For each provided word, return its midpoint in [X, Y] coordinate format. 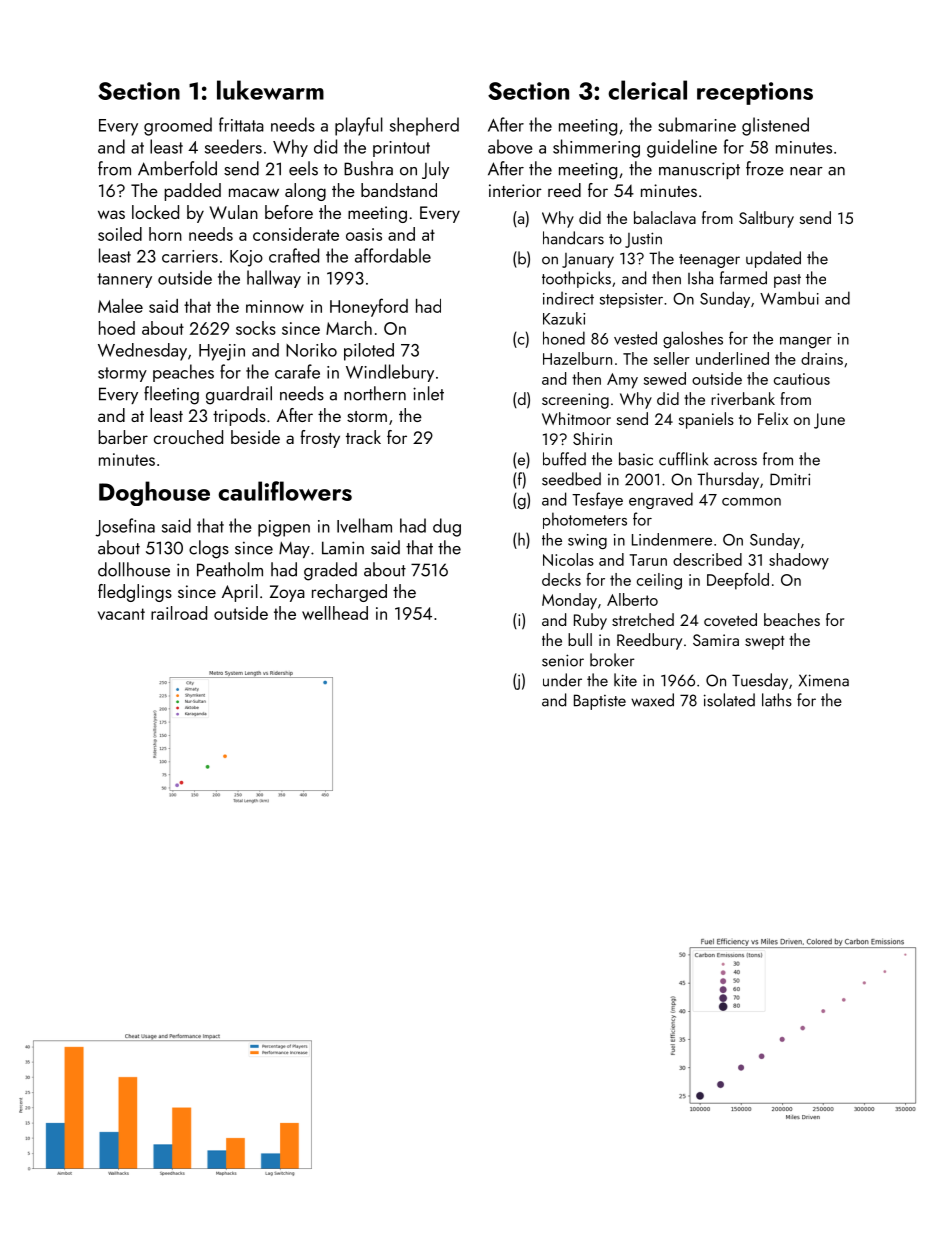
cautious [802, 379]
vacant [121, 614]
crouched [188, 437]
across [735, 461]
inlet [428, 393]
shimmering [596, 148]
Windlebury [390, 373]
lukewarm [270, 90]
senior [563, 660]
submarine [697, 124]
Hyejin [222, 352]
